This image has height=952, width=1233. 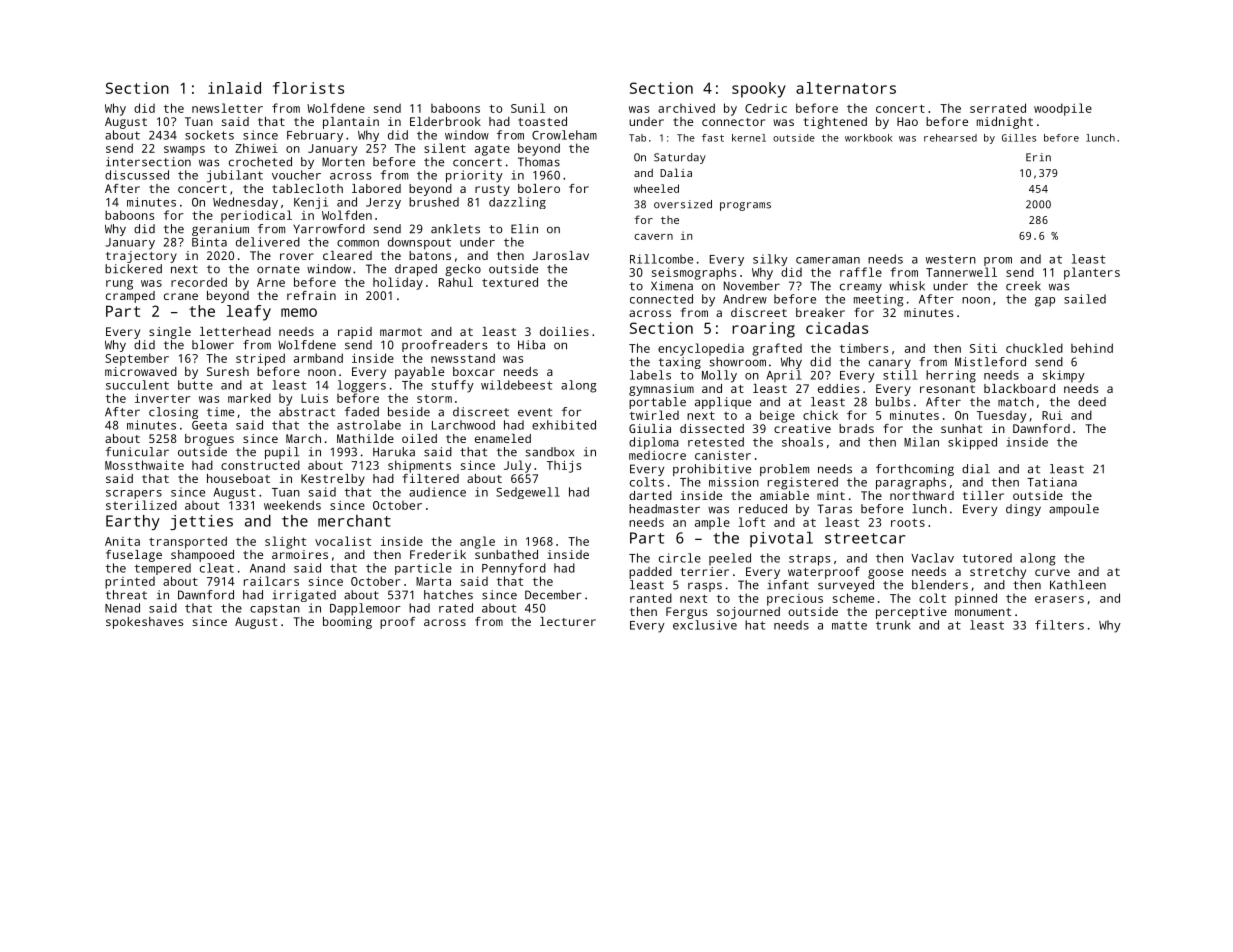 What do you see at coordinates (445, 121) in the image?
I see `Elderbrook` at bounding box center [445, 121].
